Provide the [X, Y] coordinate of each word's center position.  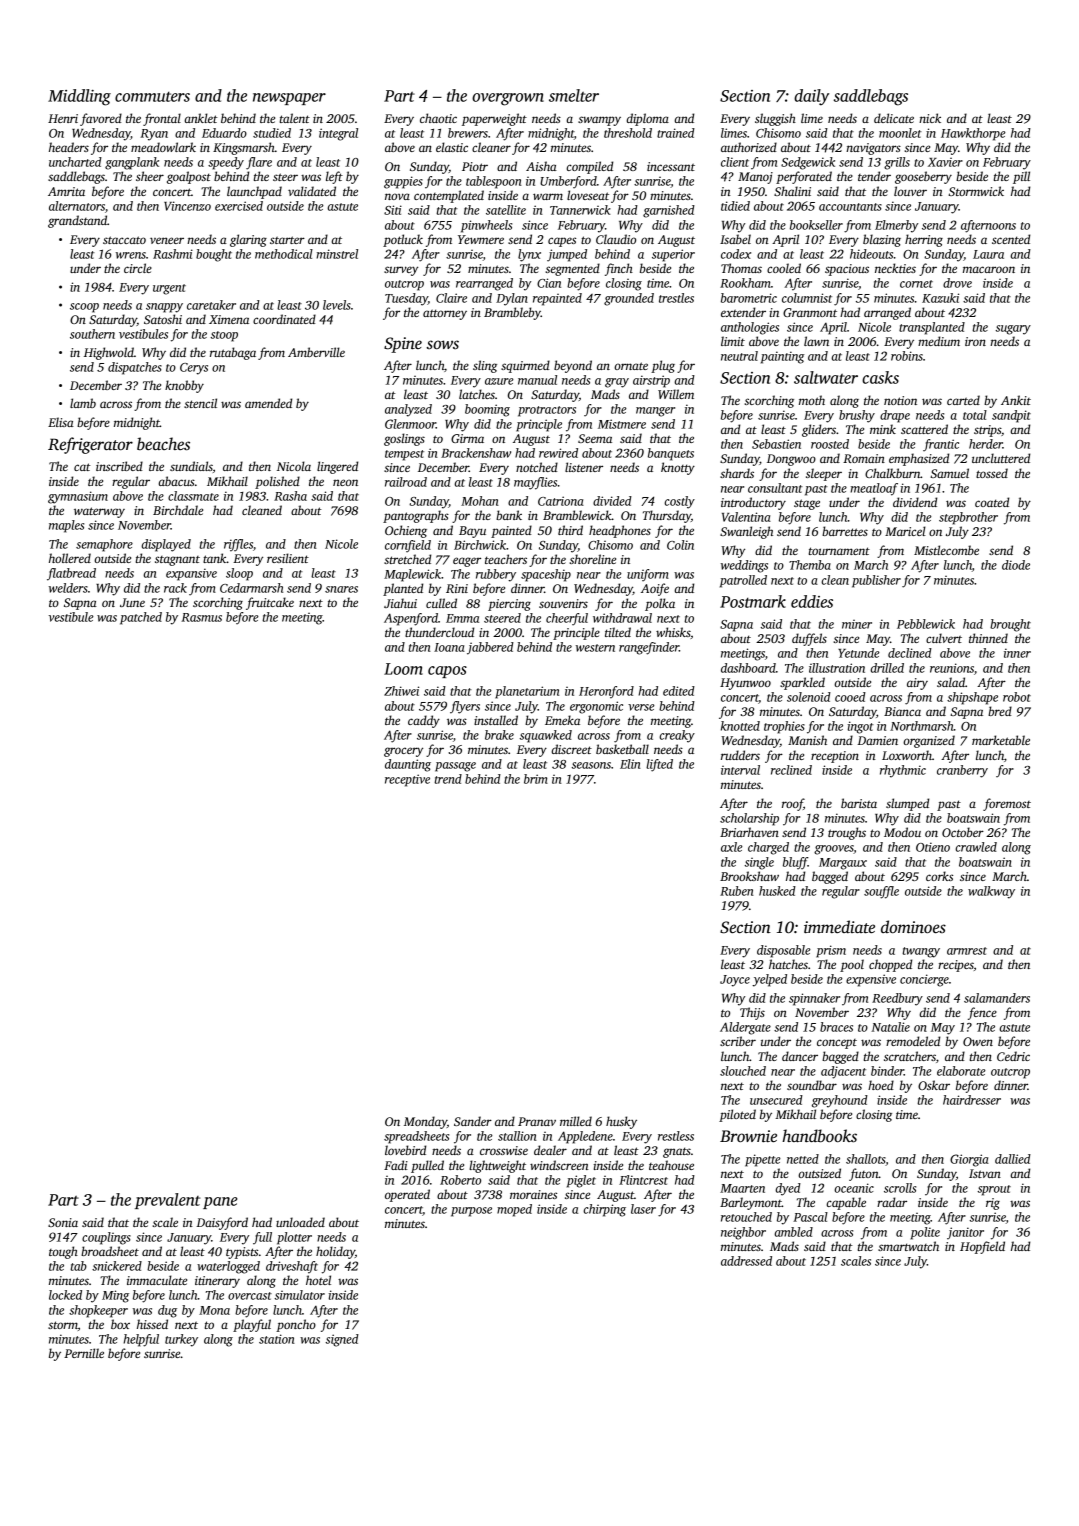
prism [831, 951]
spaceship [546, 575]
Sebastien [776, 444]
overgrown [508, 99]
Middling [79, 97]
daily [811, 97]
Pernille [84, 1353]
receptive [407, 780]
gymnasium [78, 497]
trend [448, 779]
